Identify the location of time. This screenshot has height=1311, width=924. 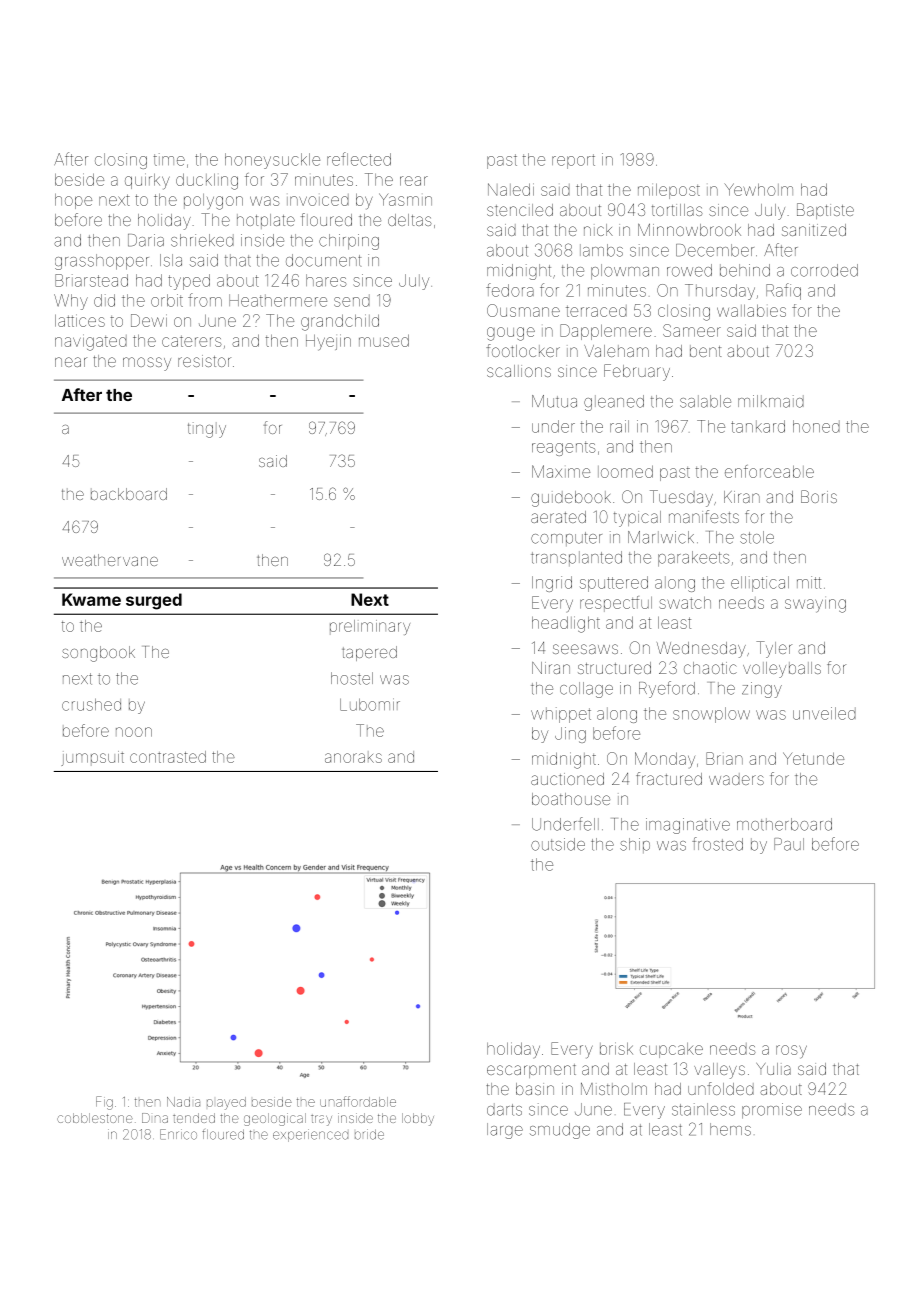
(169, 159).
